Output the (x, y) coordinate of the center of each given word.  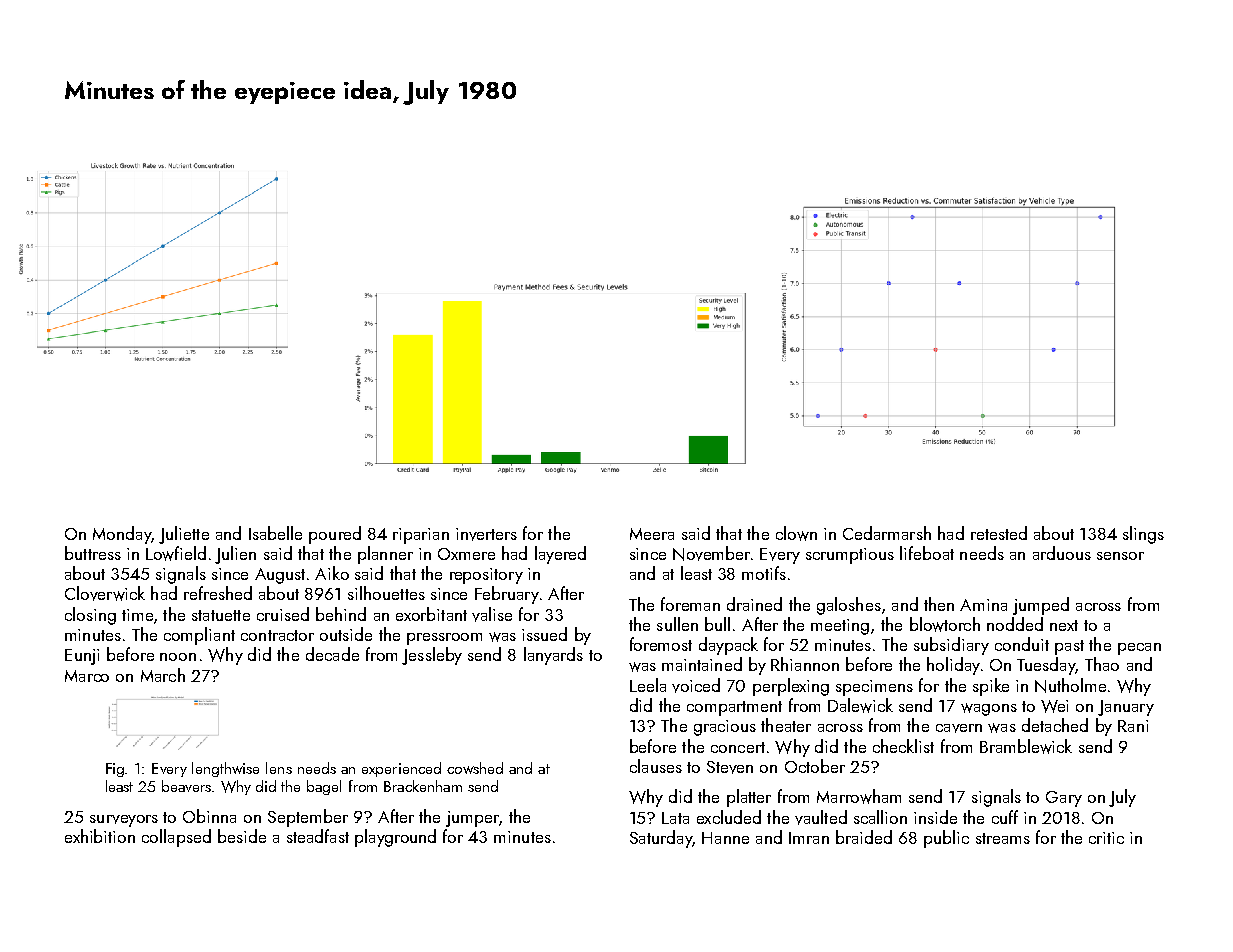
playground (395, 838)
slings (1143, 535)
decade (332, 654)
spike (991, 687)
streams (1003, 838)
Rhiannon (805, 664)
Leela (648, 685)
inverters (486, 534)
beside (242, 836)
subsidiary (951, 646)
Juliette (184, 535)
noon (178, 657)
